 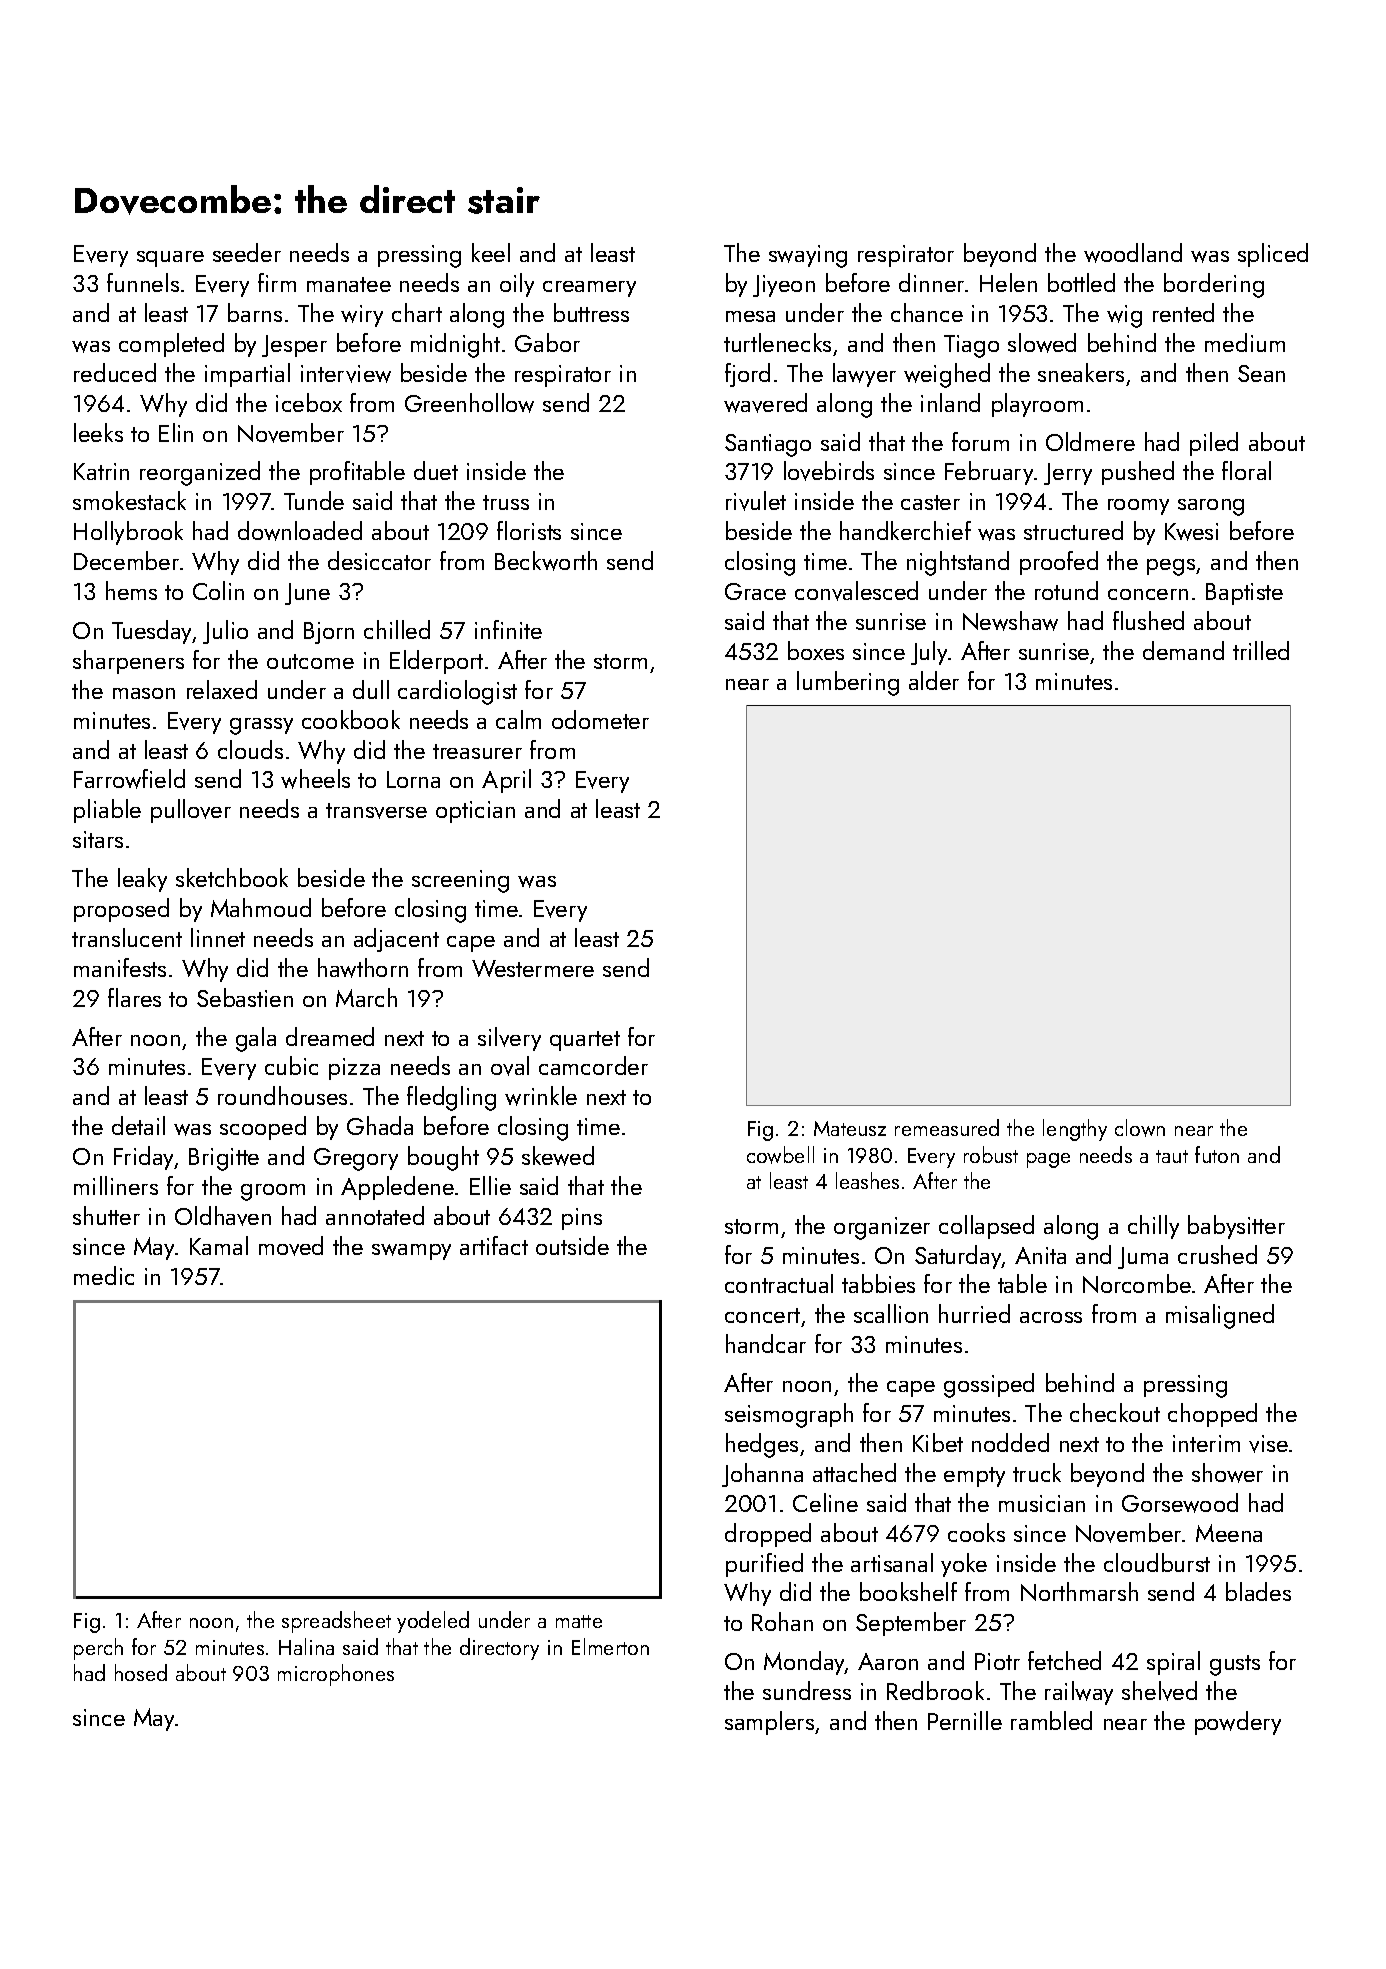 I want to click on February, so click(x=989, y=473).
